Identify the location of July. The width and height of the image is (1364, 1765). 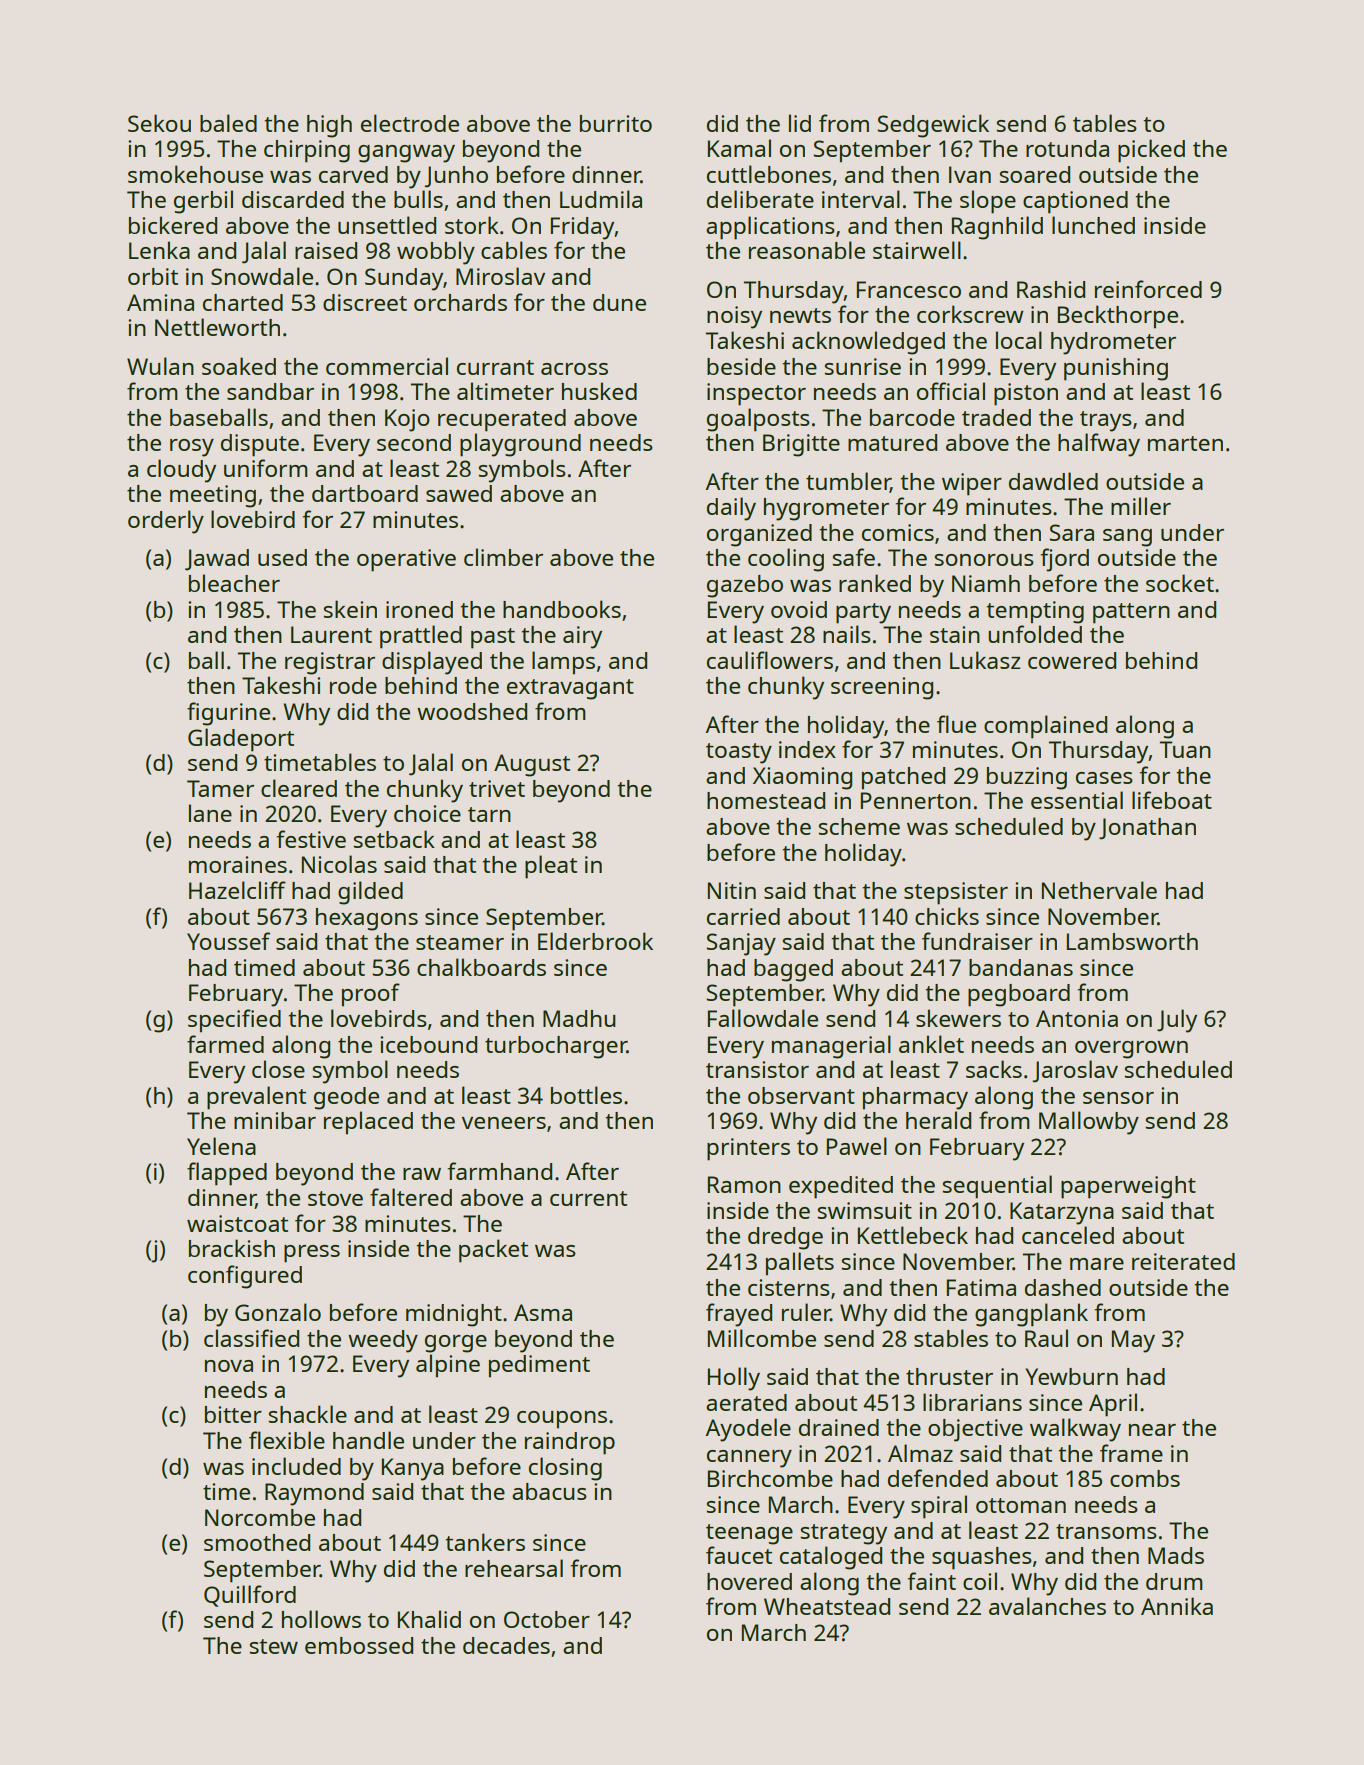
(1177, 1021).
